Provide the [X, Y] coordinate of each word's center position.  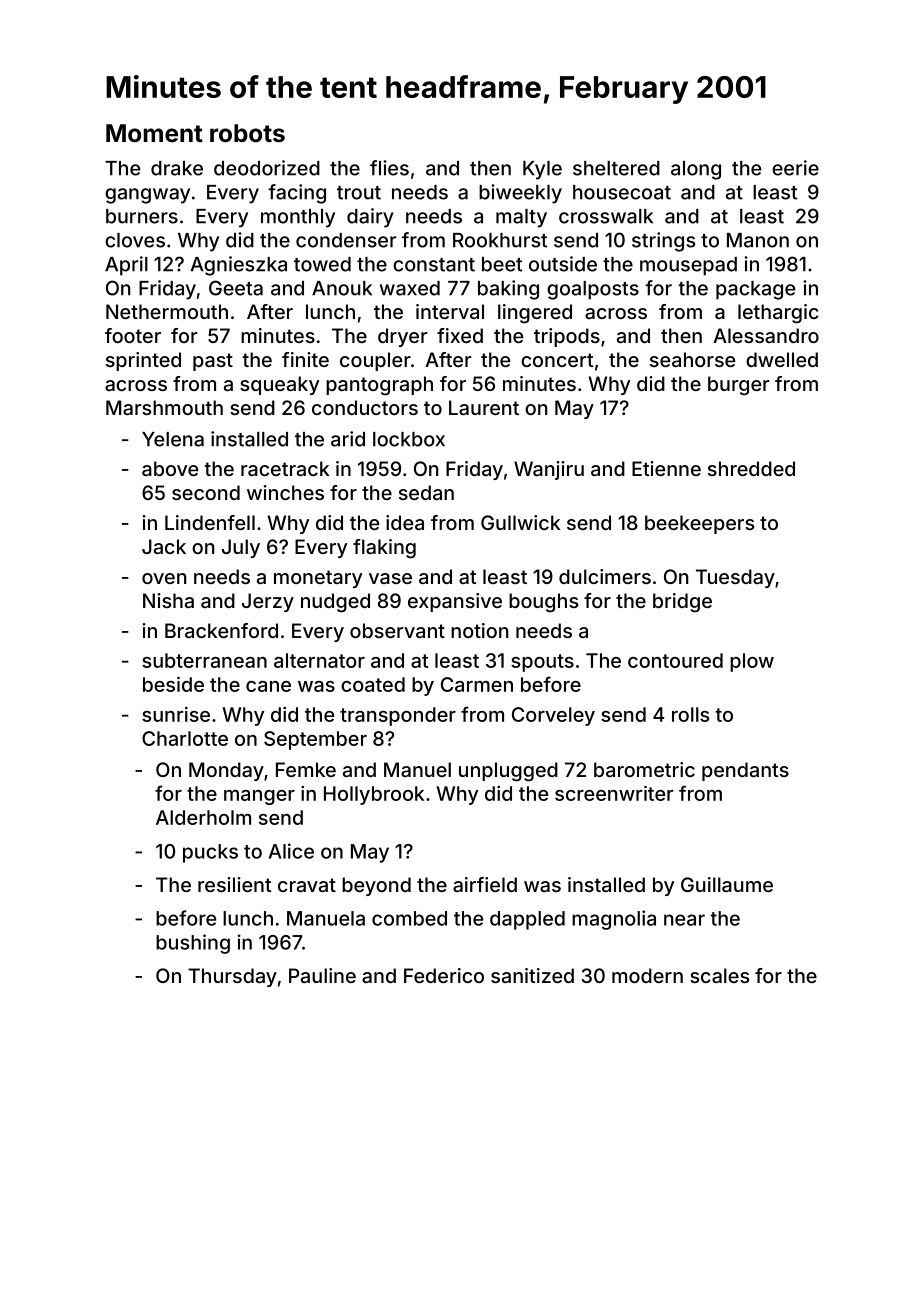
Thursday [232, 977]
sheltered [616, 168]
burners [142, 216]
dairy [370, 218]
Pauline [322, 975]
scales [719, 975]
